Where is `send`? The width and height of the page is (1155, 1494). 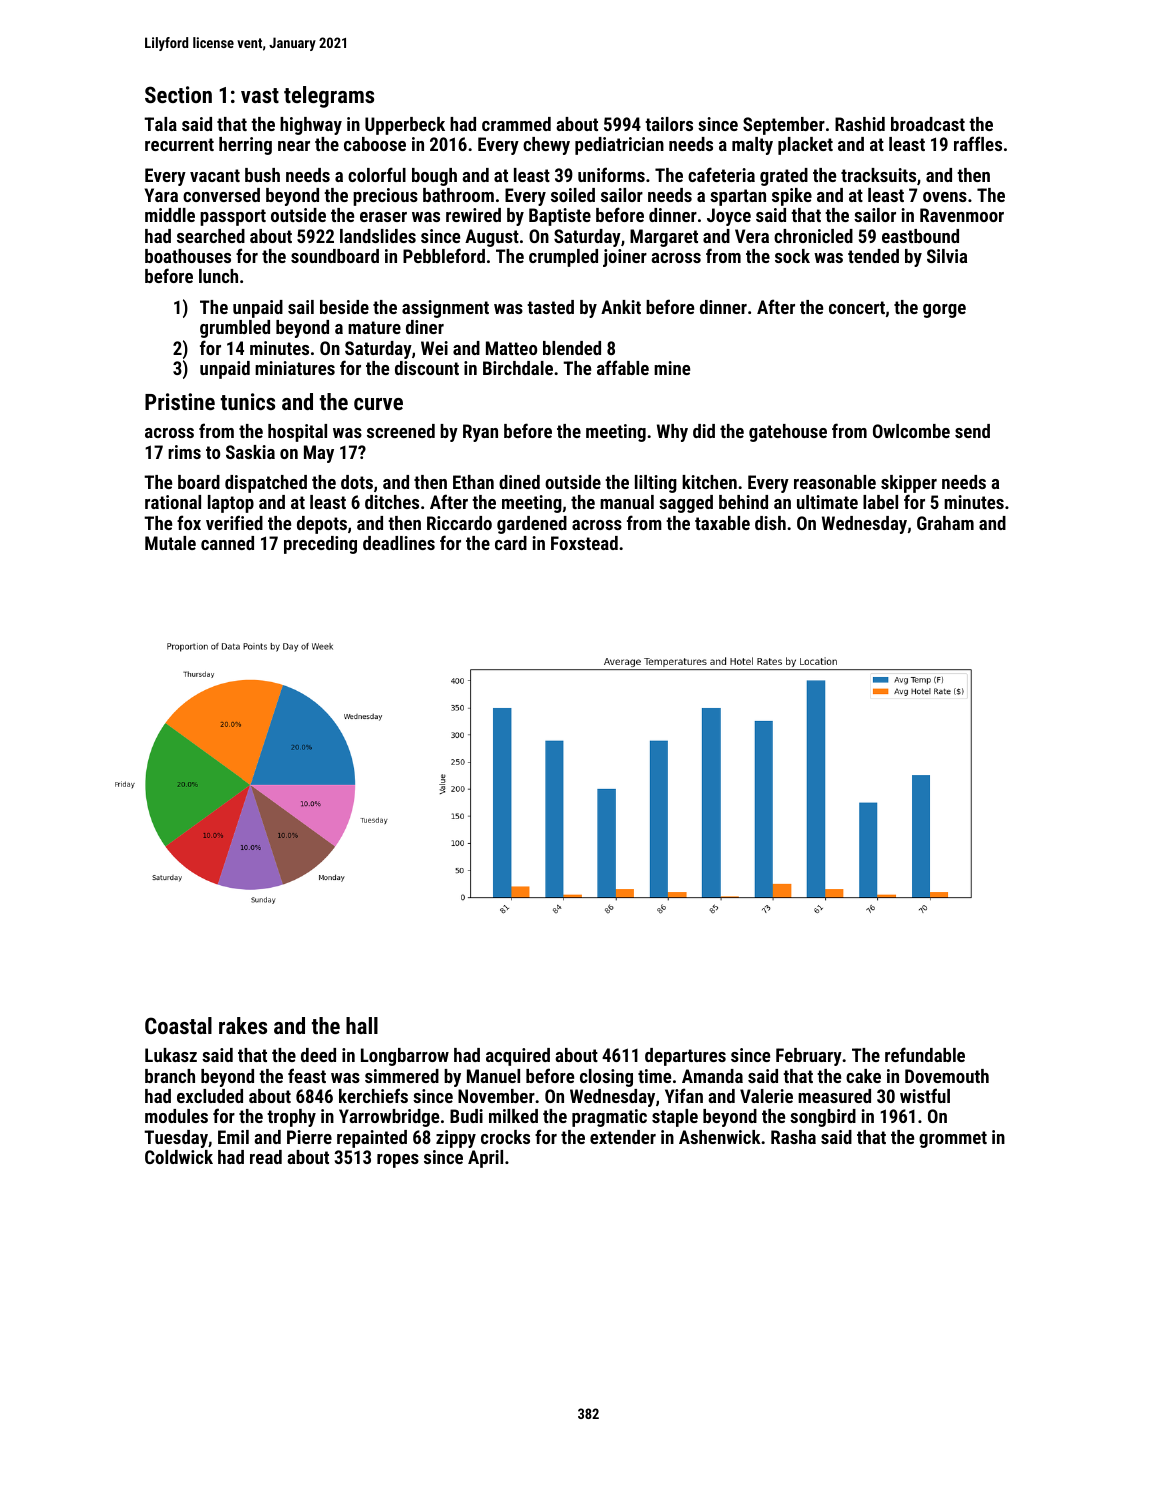
send is located at coordinates (972, 431).
